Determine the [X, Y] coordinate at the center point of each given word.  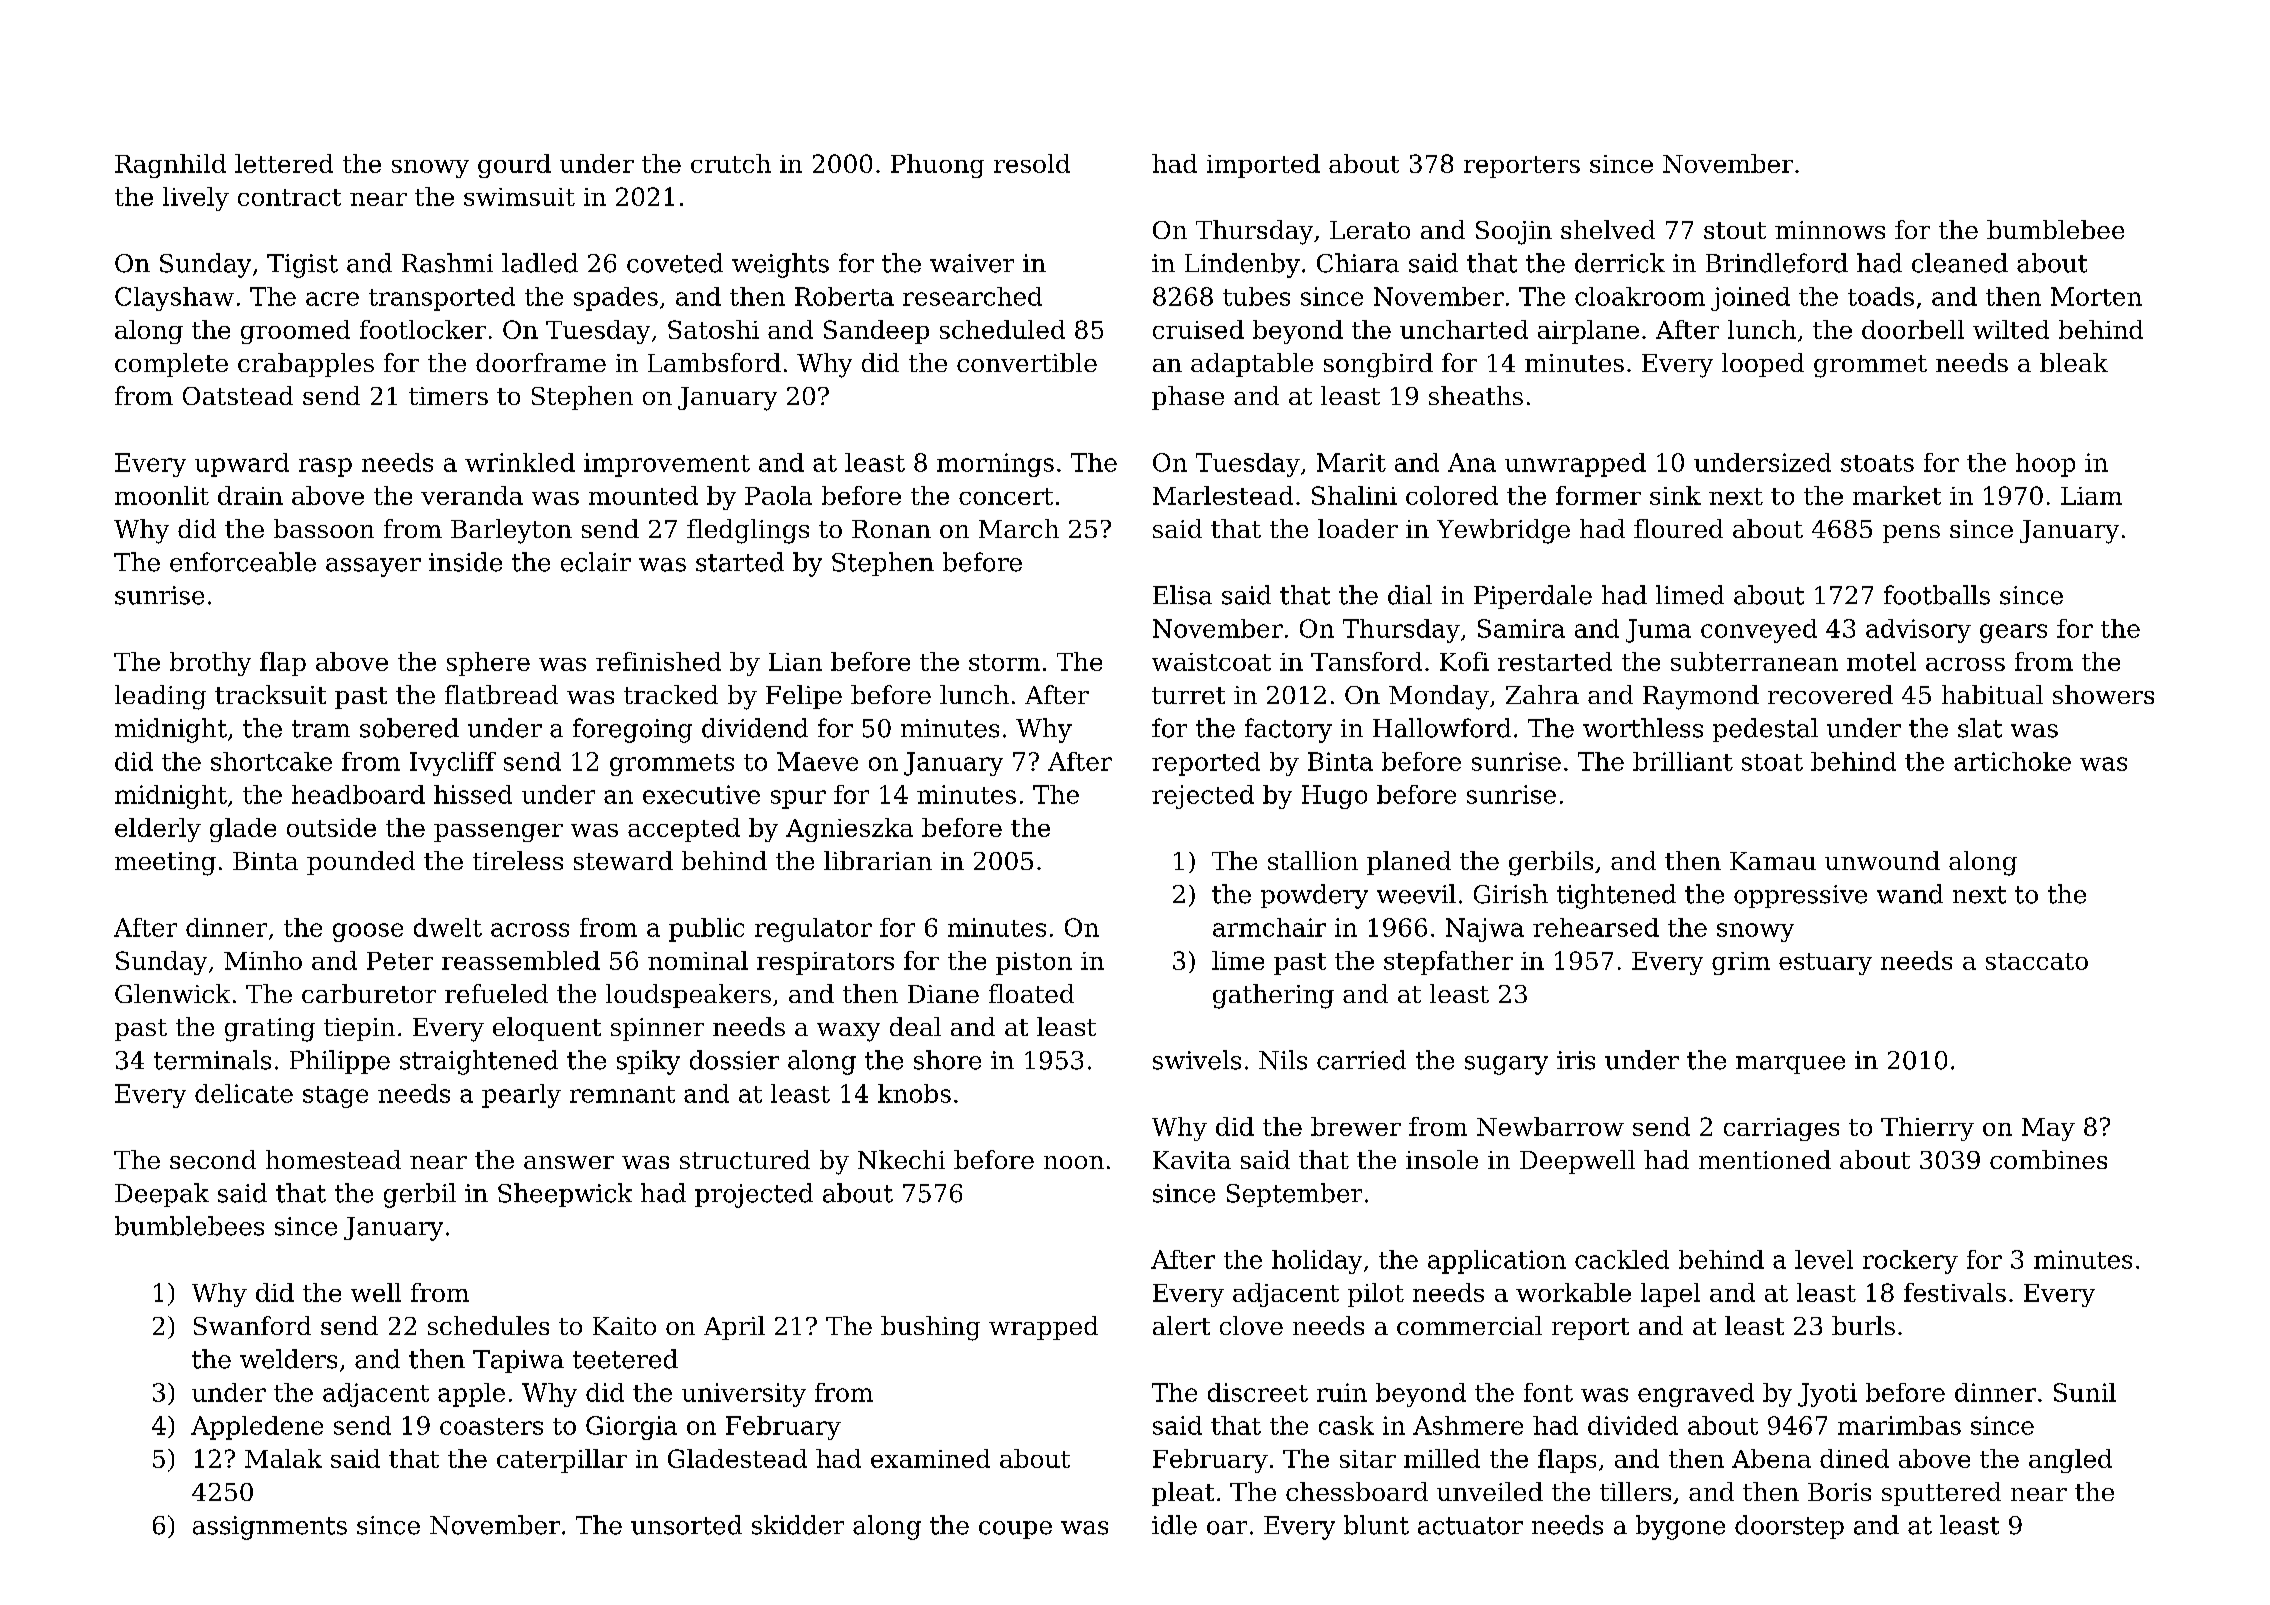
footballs [1937, 595]
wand [1910, 894]
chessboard [1357, 1491]
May [2048, 1129]
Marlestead [1223, 495]
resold [1032, 163]
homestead [333, 1159]
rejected [1203, 797]
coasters [491, 1426]
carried [1361, 1060]
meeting [165, 864]
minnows [1830, 230]
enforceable [243, 562]
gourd [514, 166]
